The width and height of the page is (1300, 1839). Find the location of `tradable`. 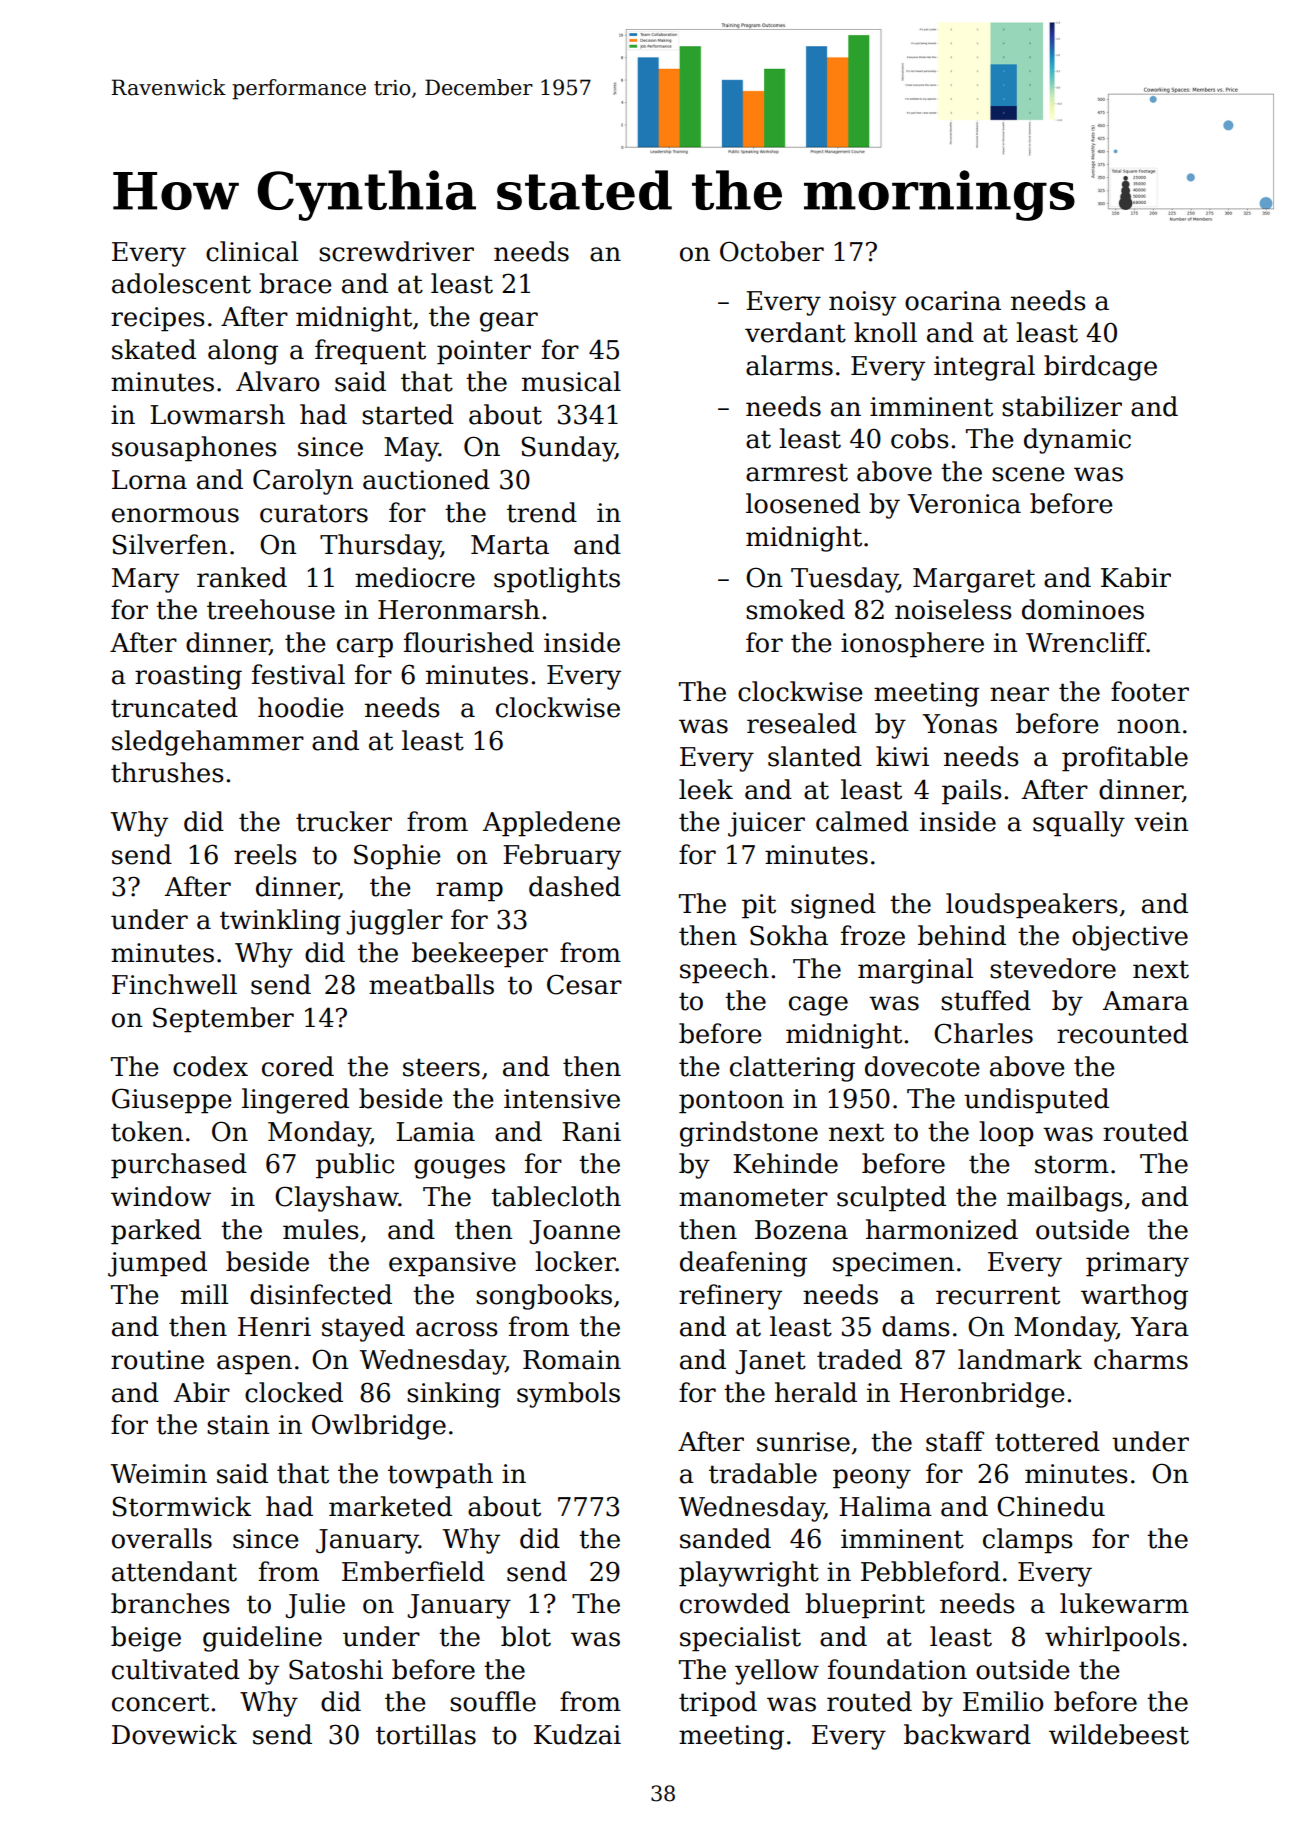

tradable is located at coordinates (763, 1473).
